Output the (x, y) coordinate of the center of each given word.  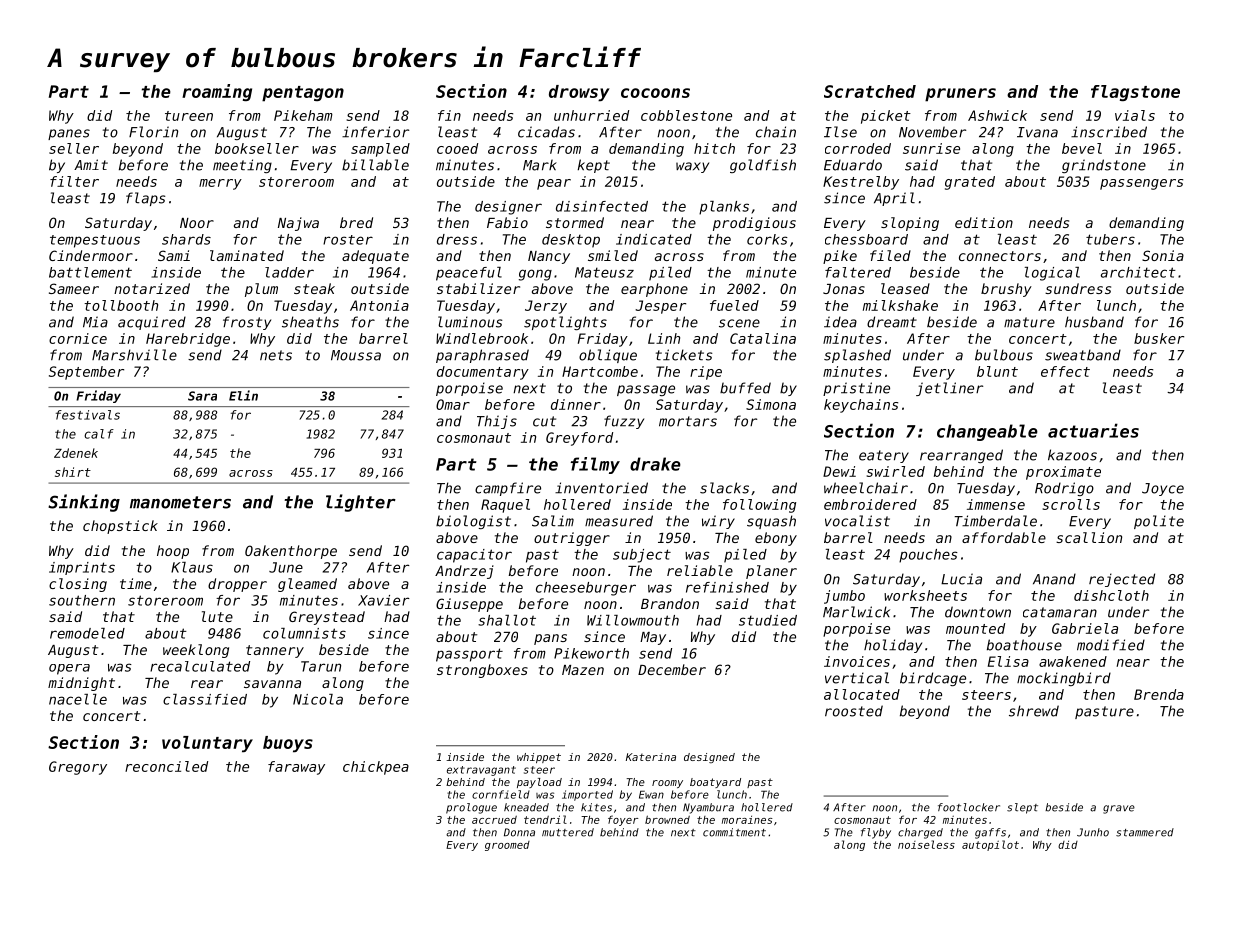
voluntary (207, 744)
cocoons (655, 93)
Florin (153, 132)
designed (709, 758)
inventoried (601, 488)
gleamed (307, 585)
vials (1135, 115)
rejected (1122, 580)
